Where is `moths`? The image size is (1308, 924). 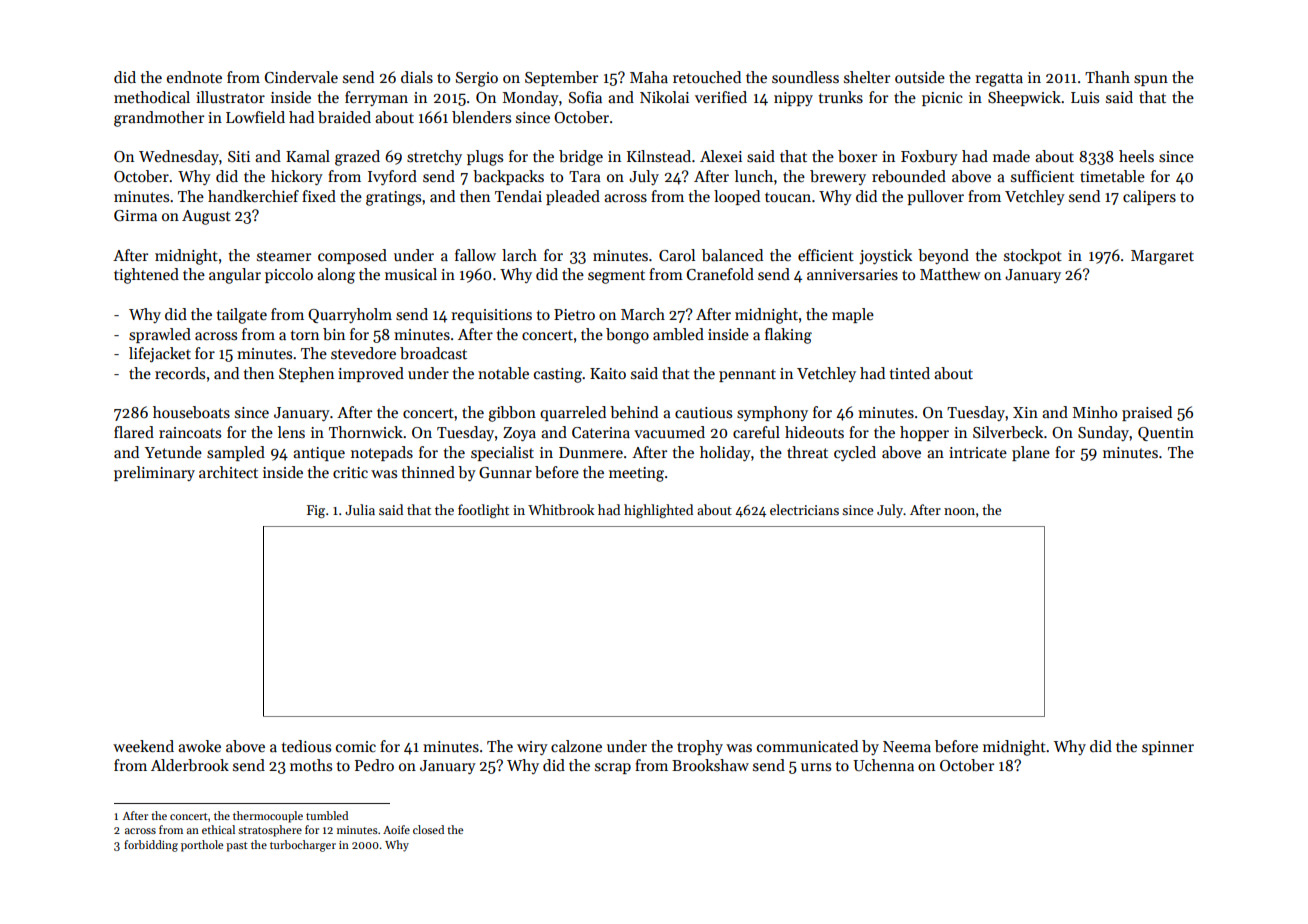
moths is located at coordinates (311, 765).
